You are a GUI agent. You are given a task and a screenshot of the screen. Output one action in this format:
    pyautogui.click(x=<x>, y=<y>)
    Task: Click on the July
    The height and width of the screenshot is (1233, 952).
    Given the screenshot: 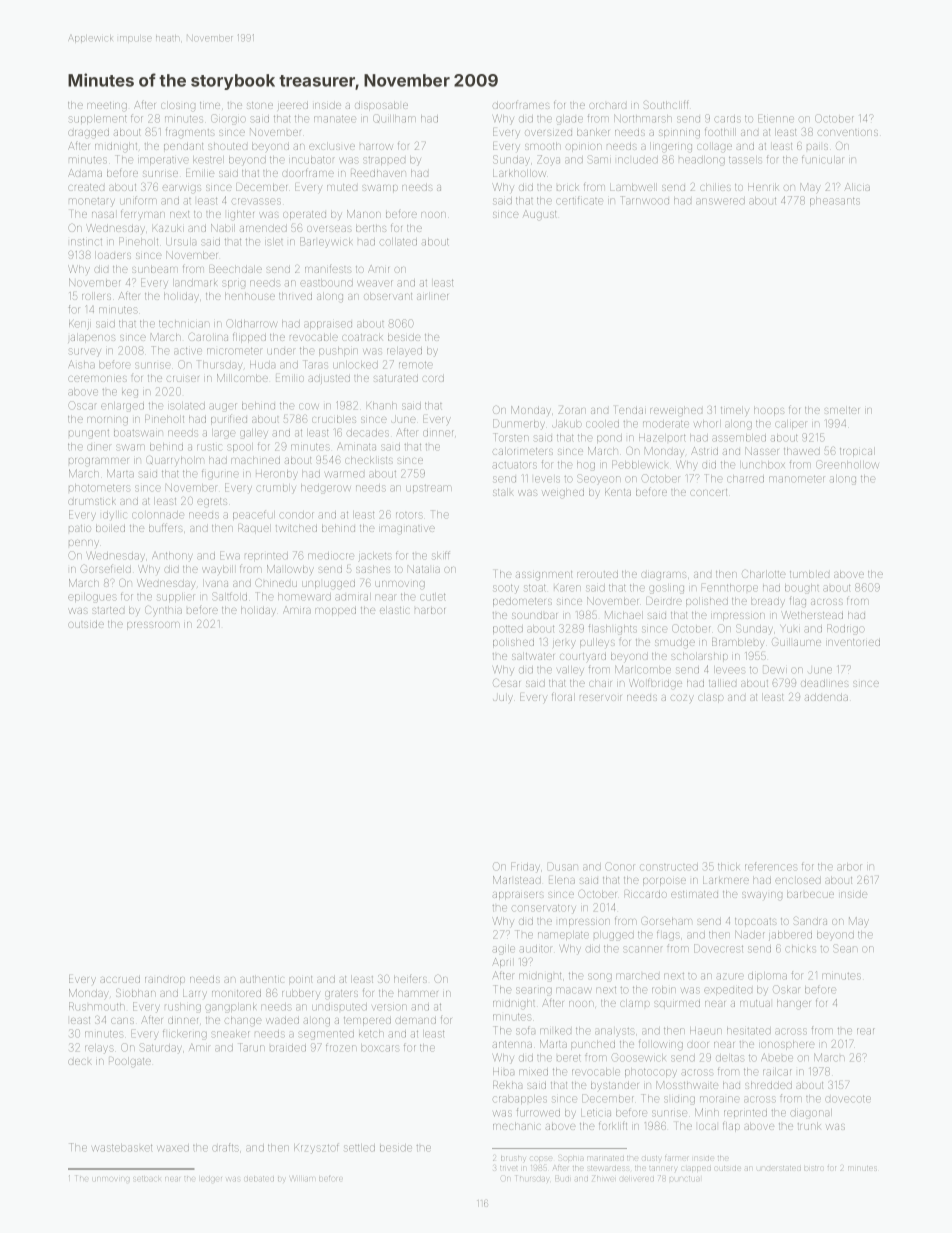 What is the action you would take?
    pyautogui.click(x=503, y=698)
